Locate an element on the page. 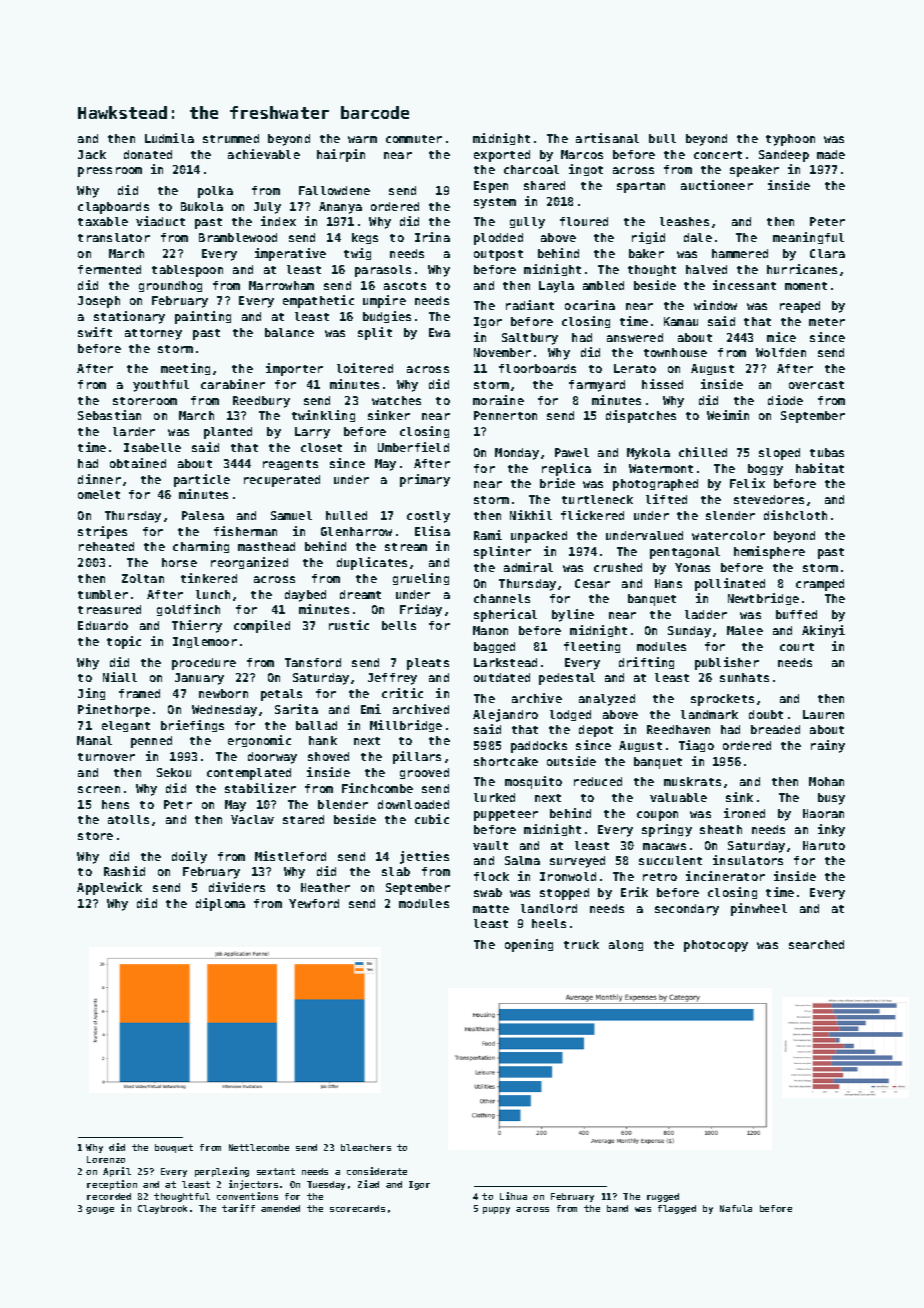 The width and height of the page is (924, 1308). grooved is located at coordinates (424, 773).
